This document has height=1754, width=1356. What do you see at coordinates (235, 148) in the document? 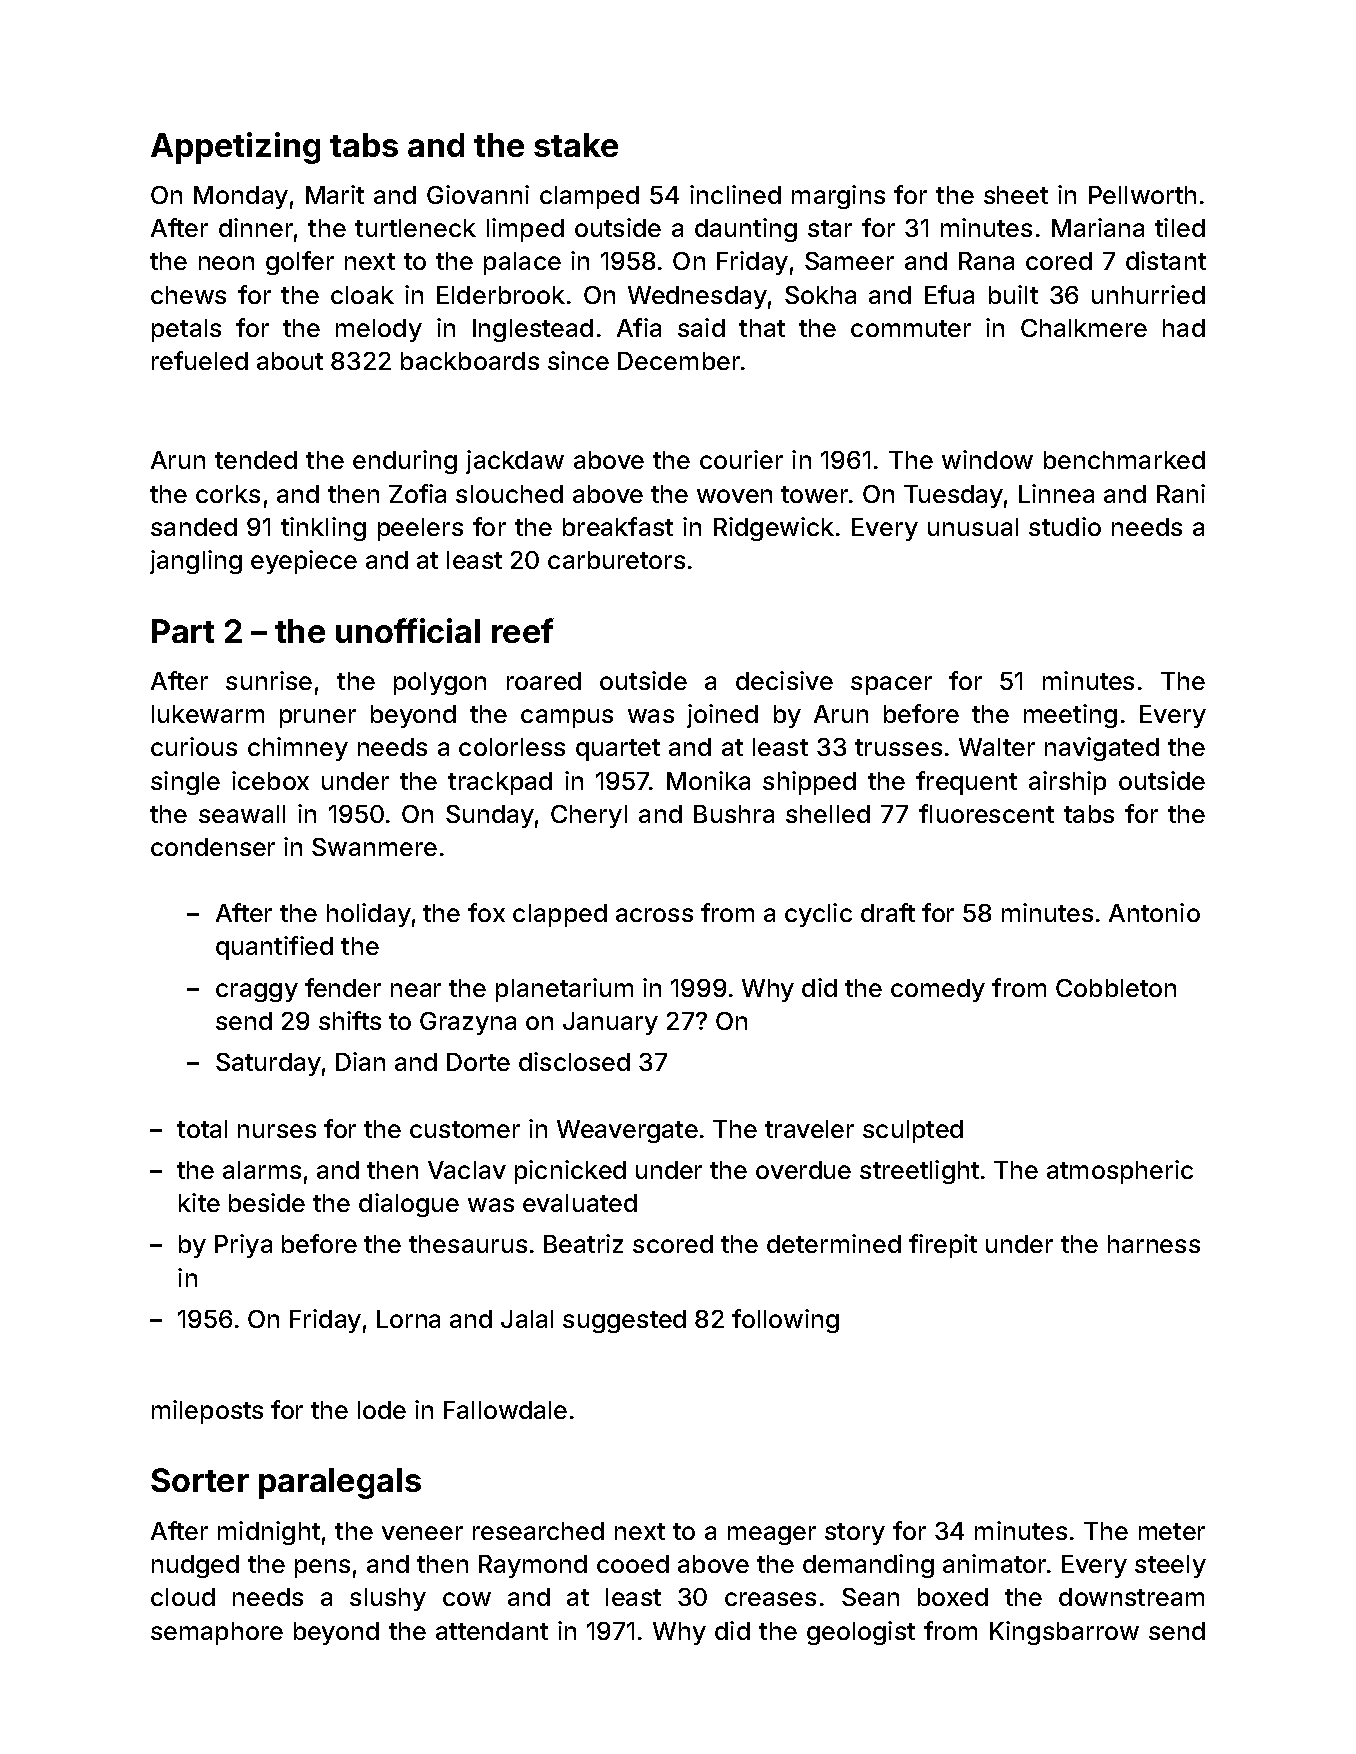
I see `Appetizing` at bounding box center [235, 148].
